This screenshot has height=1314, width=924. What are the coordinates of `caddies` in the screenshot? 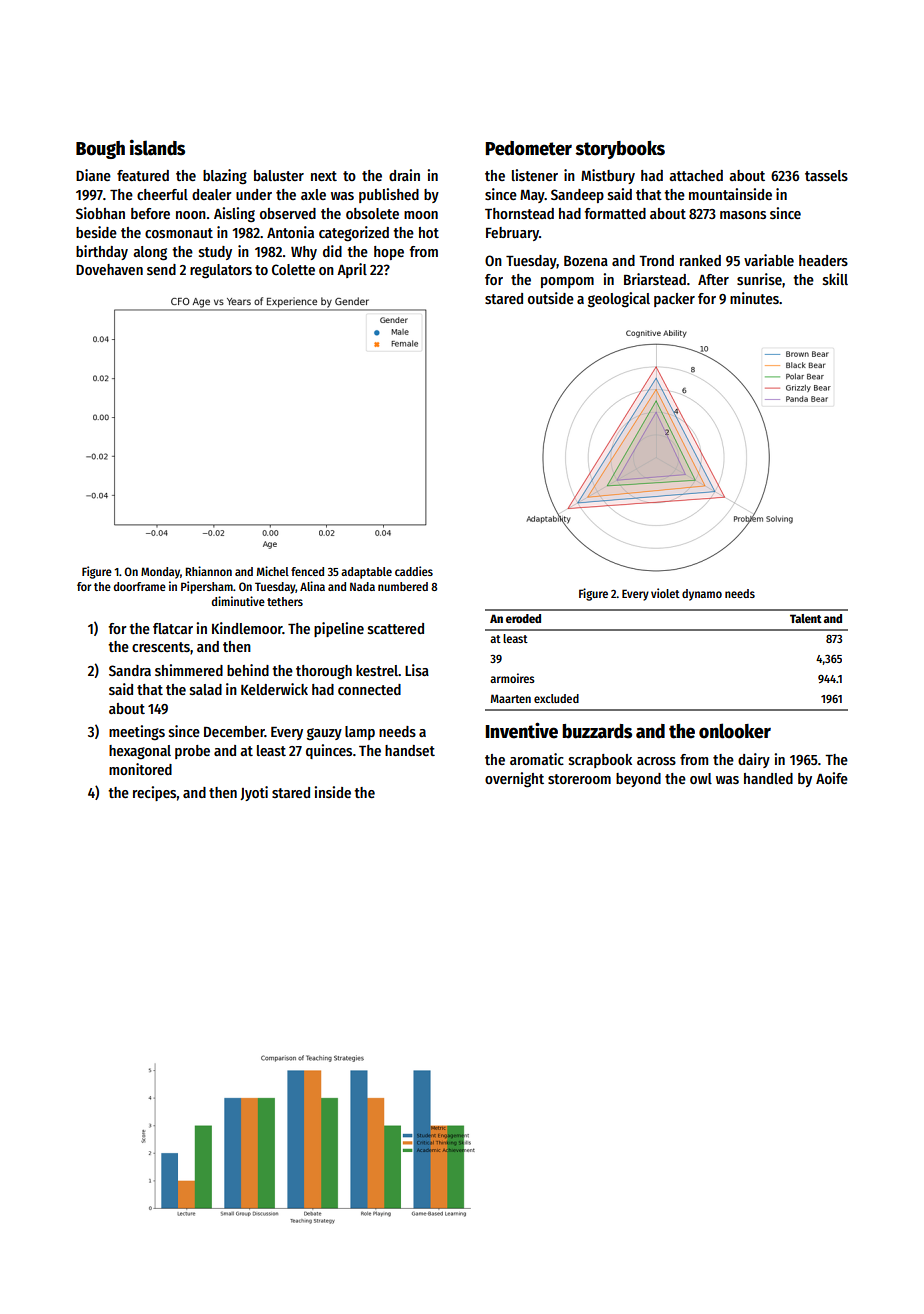 It's located at (414, 571).
